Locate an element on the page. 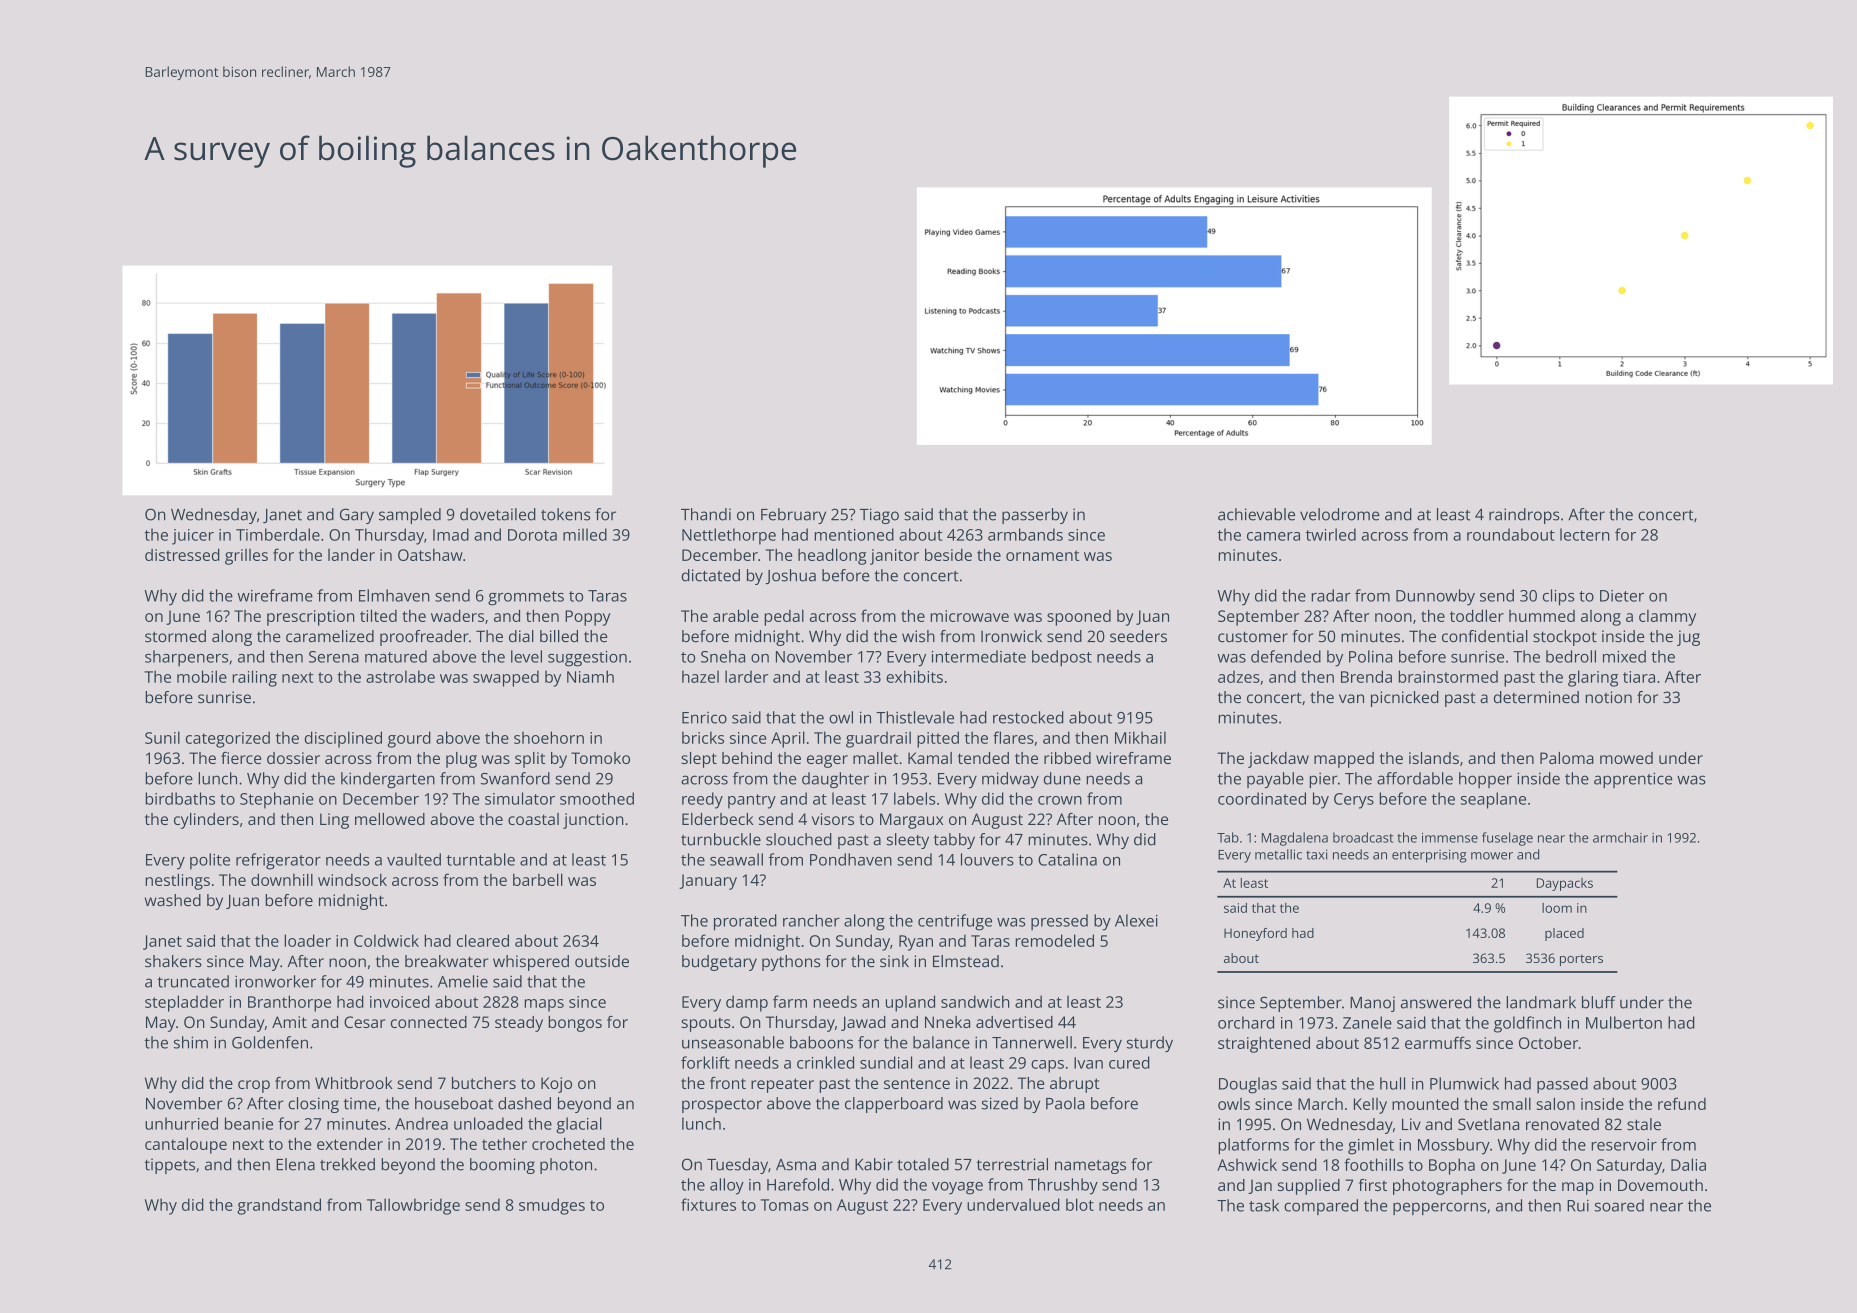 This image has height=1313, width=1857. exhibits is located at coordinates (914, 676).
